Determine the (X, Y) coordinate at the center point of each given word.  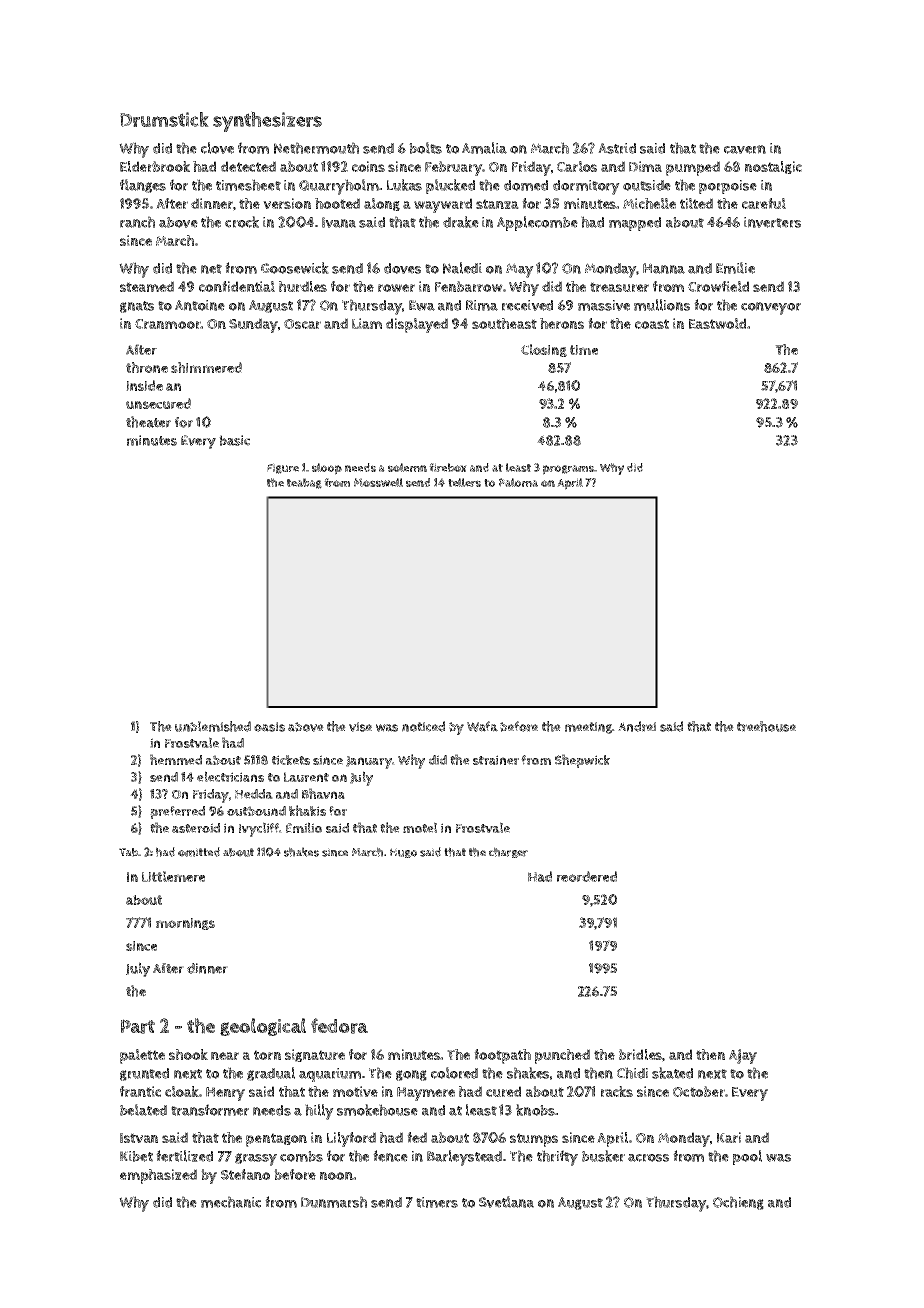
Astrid (617, 148)
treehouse (766, 726)
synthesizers (267, 121)
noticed (423, 726)
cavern (745, 149)
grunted (144, 1074)
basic (234, 440)
